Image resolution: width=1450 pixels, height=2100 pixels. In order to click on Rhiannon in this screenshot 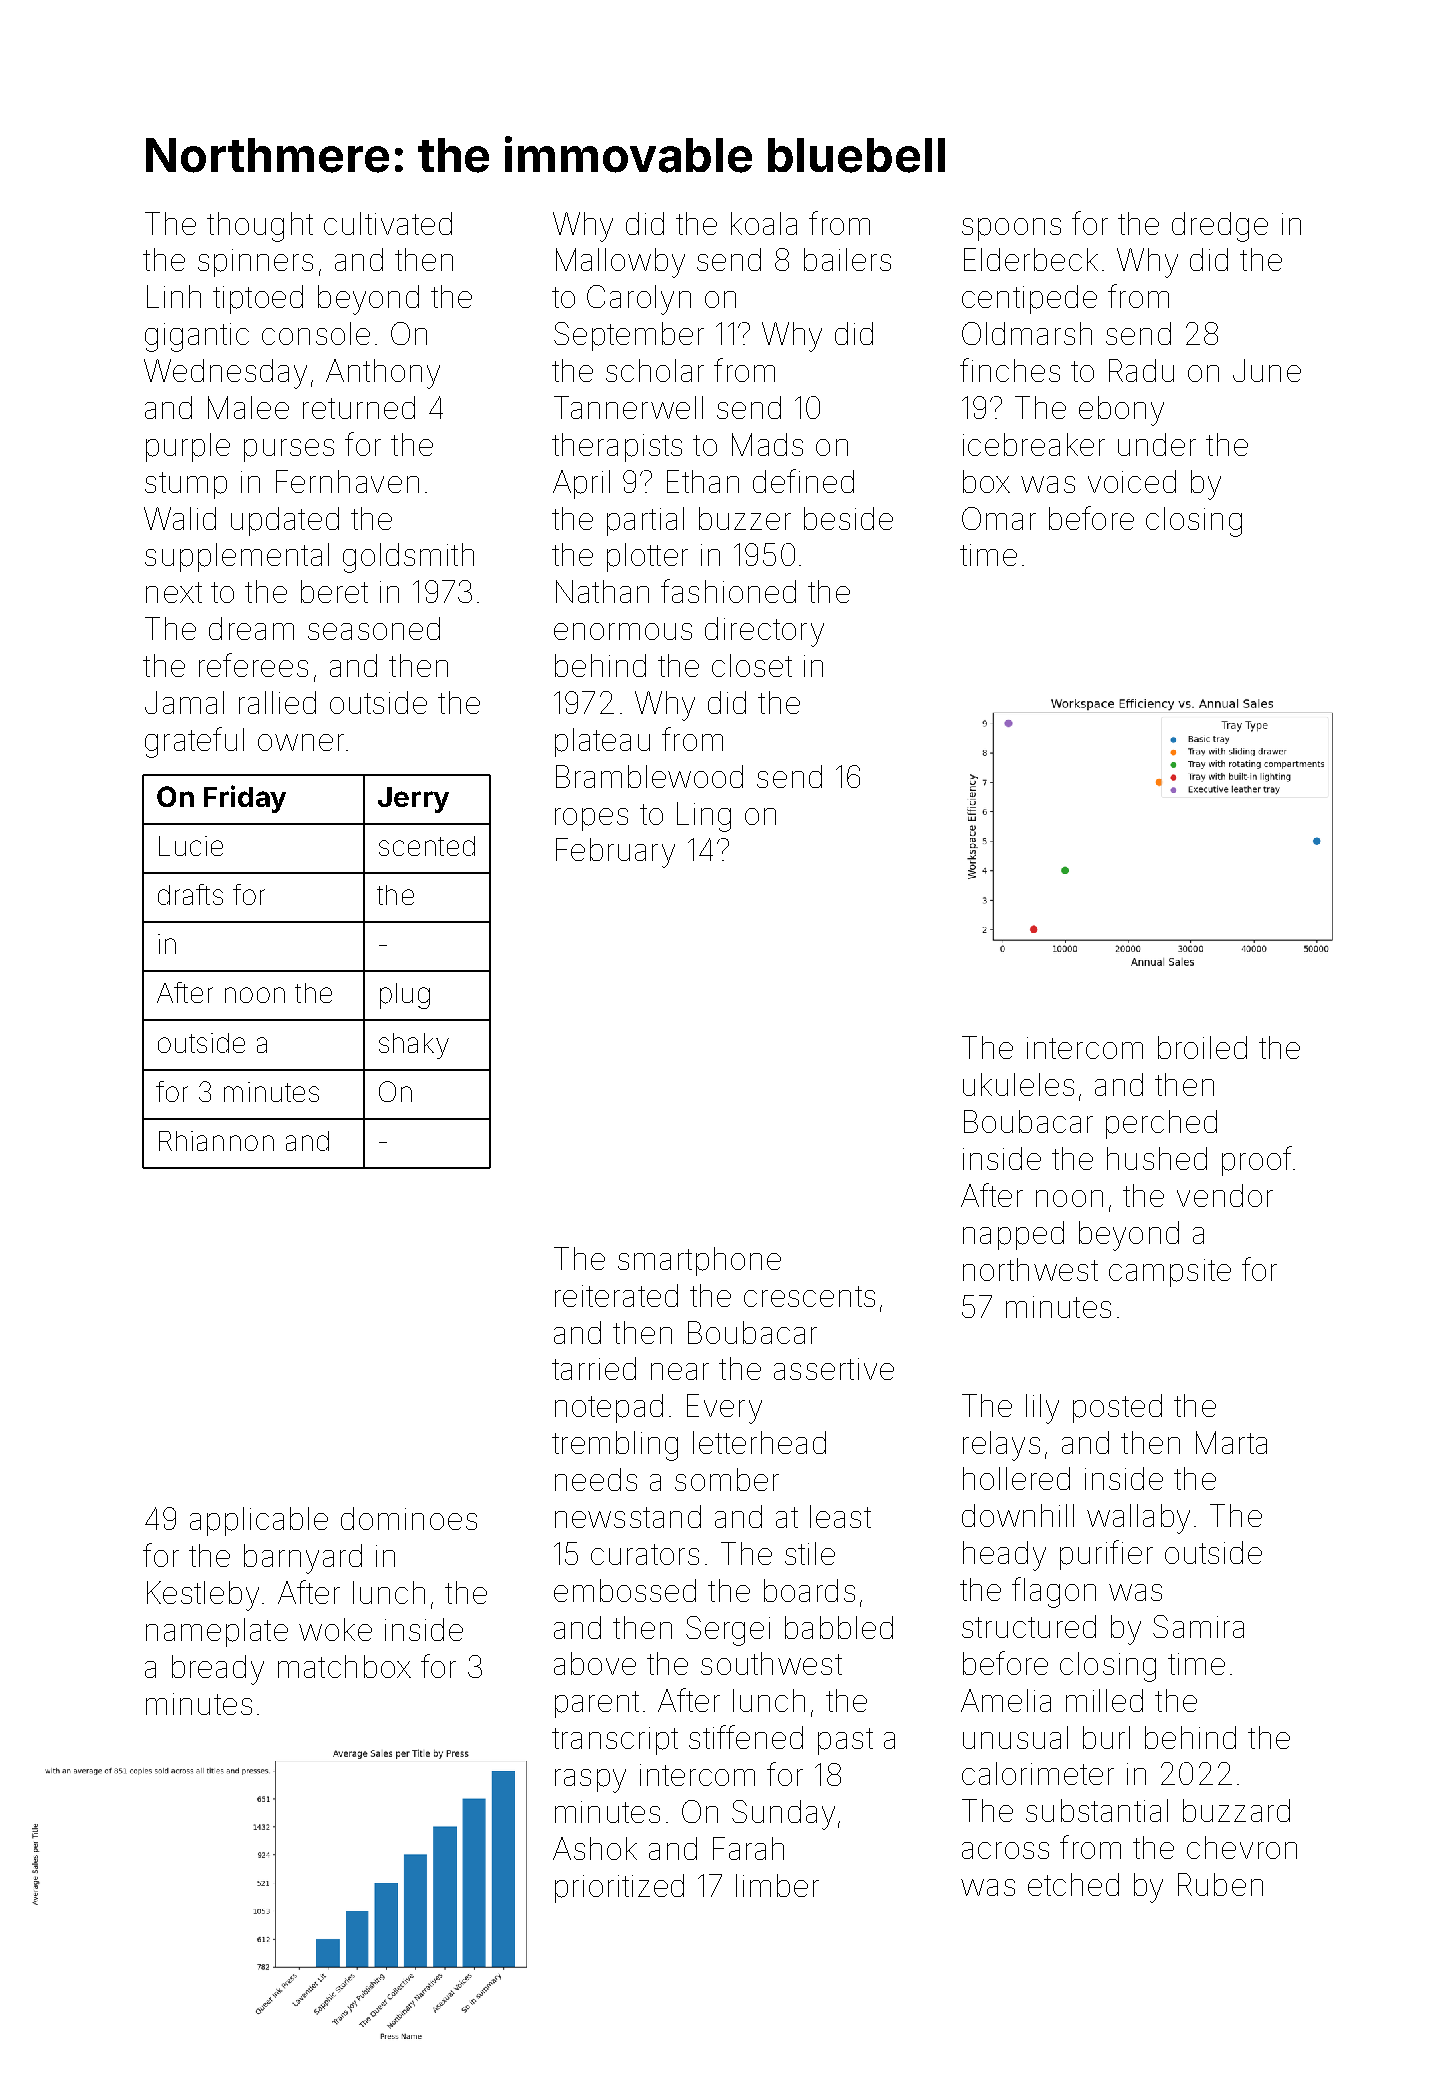, I will do `click(216, 1141)`.
